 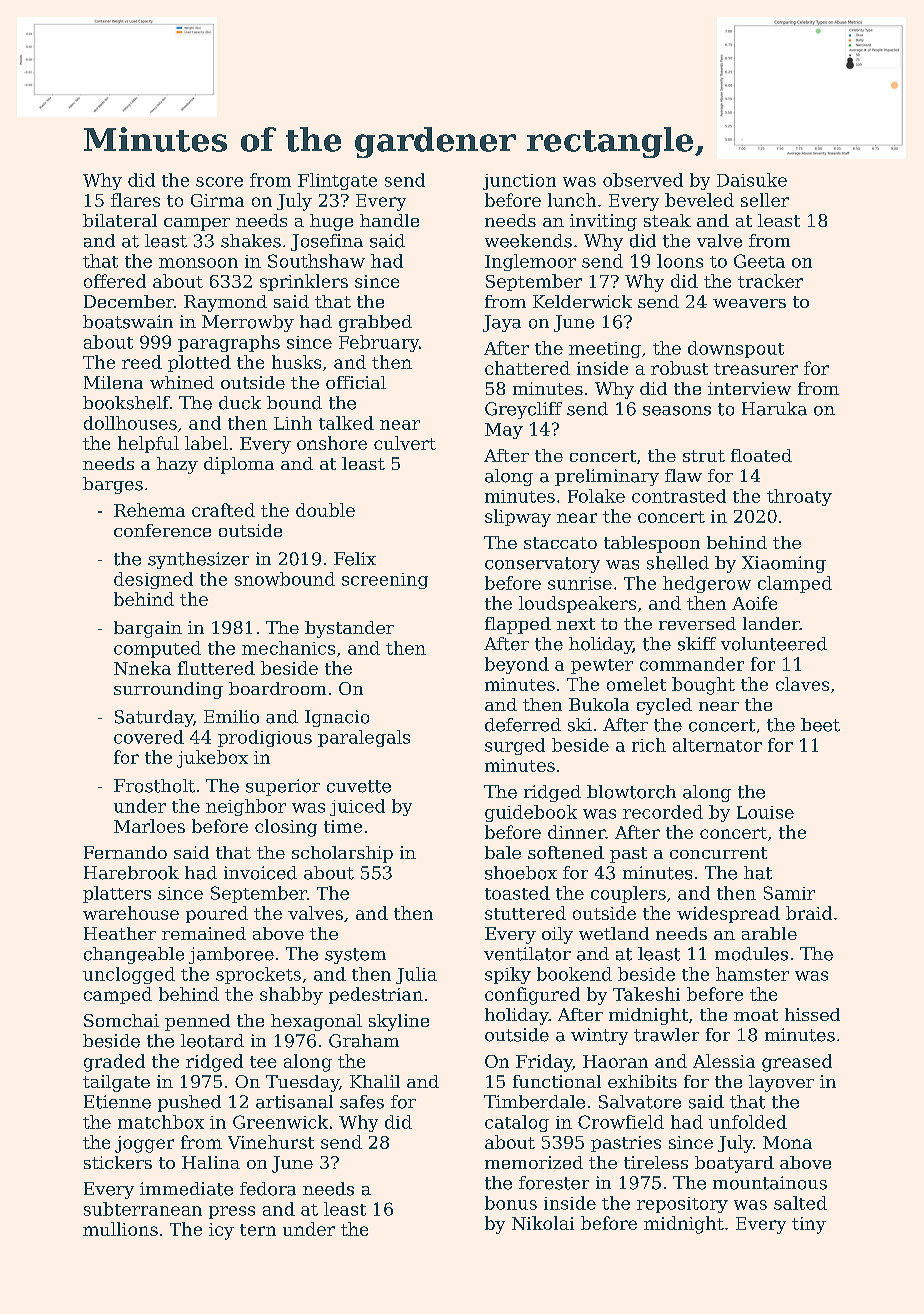 What do you see at coordinates (143, 1209) in the document?
I see `subterranean` at bounding box center [143, 1209].
